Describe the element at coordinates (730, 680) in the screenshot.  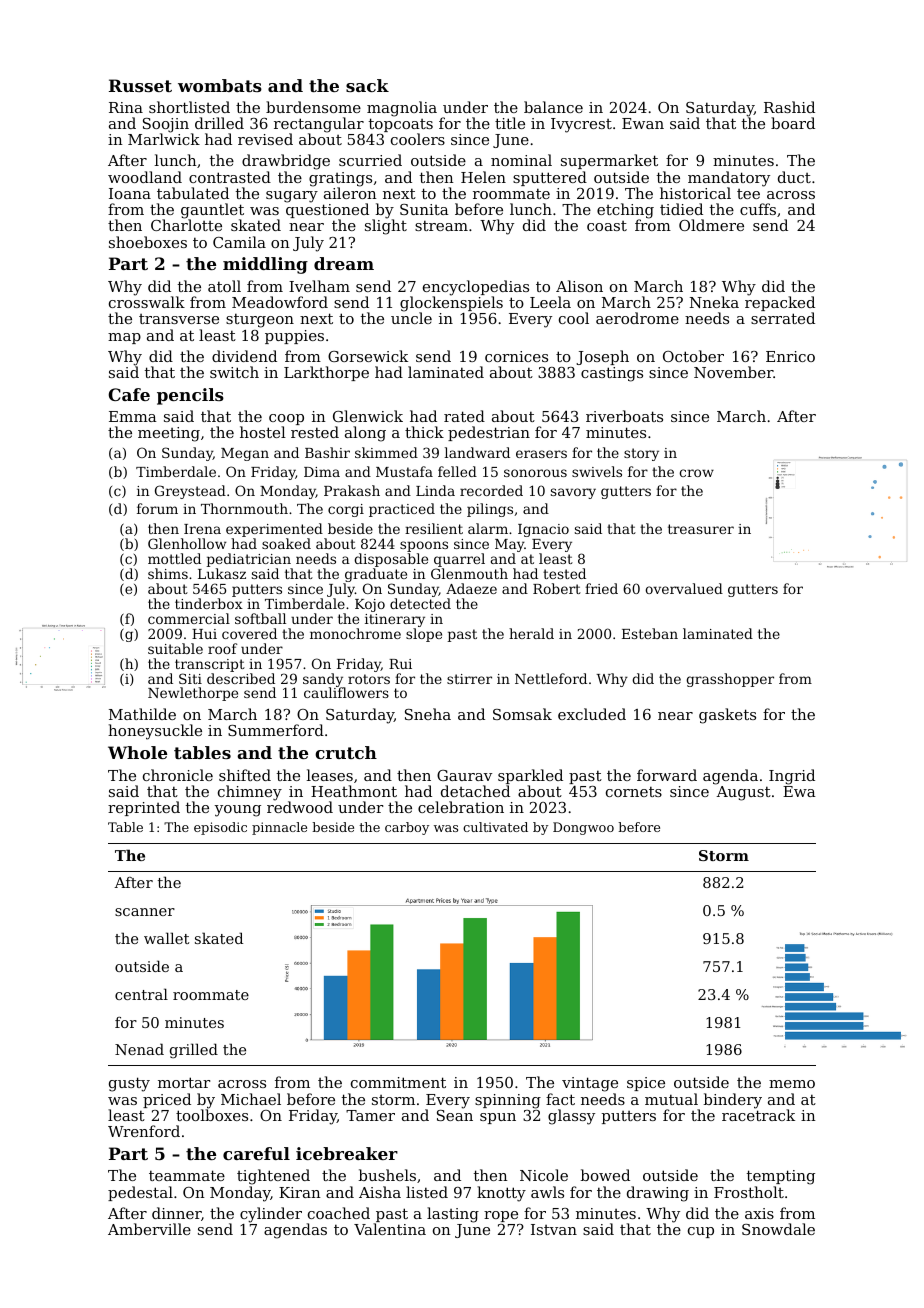
I see `grasshopper` at that location.
